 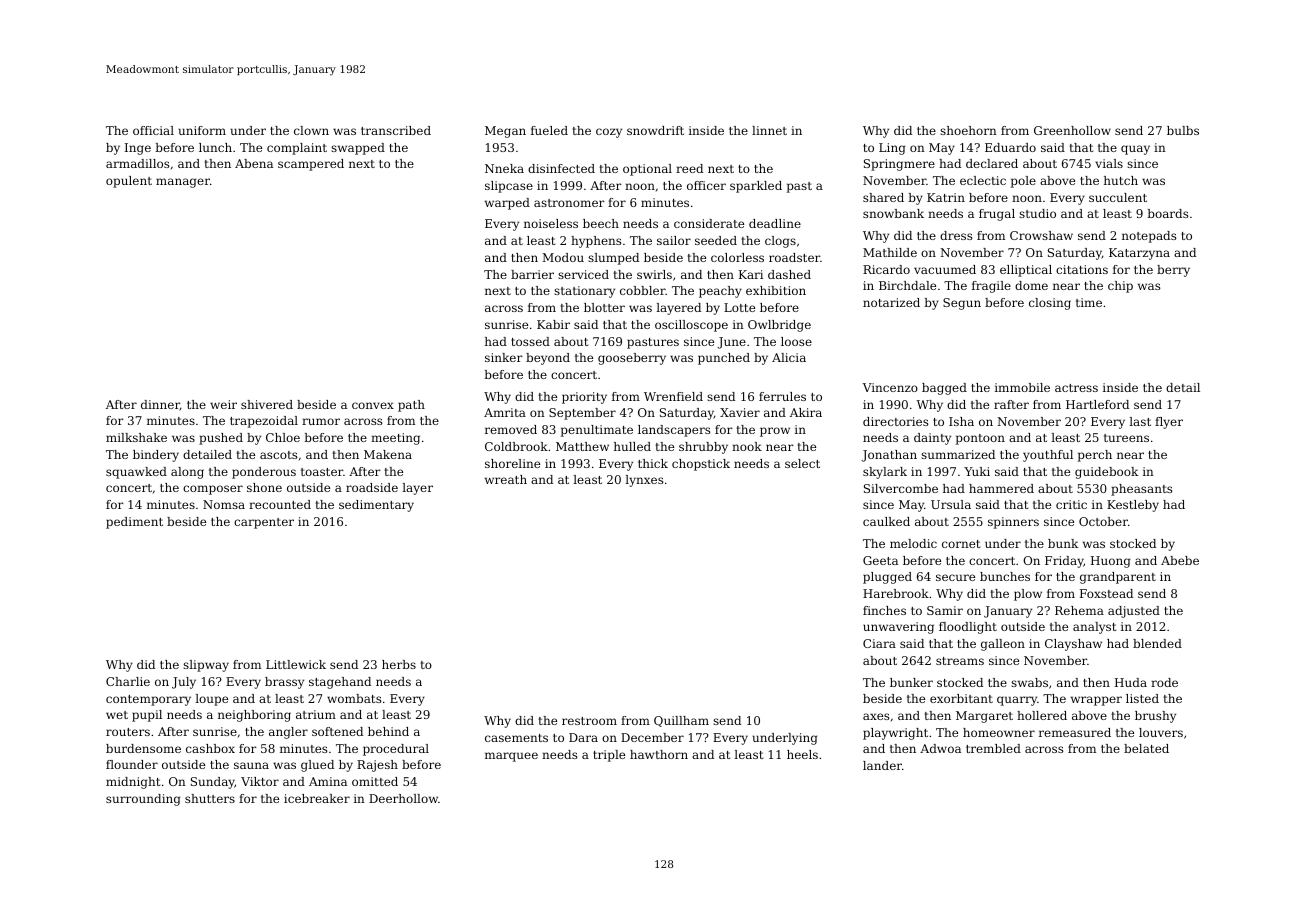 What do you see at coordinates (882, 765) in the document?
I see `lander` at bounding box center [882, 765].
